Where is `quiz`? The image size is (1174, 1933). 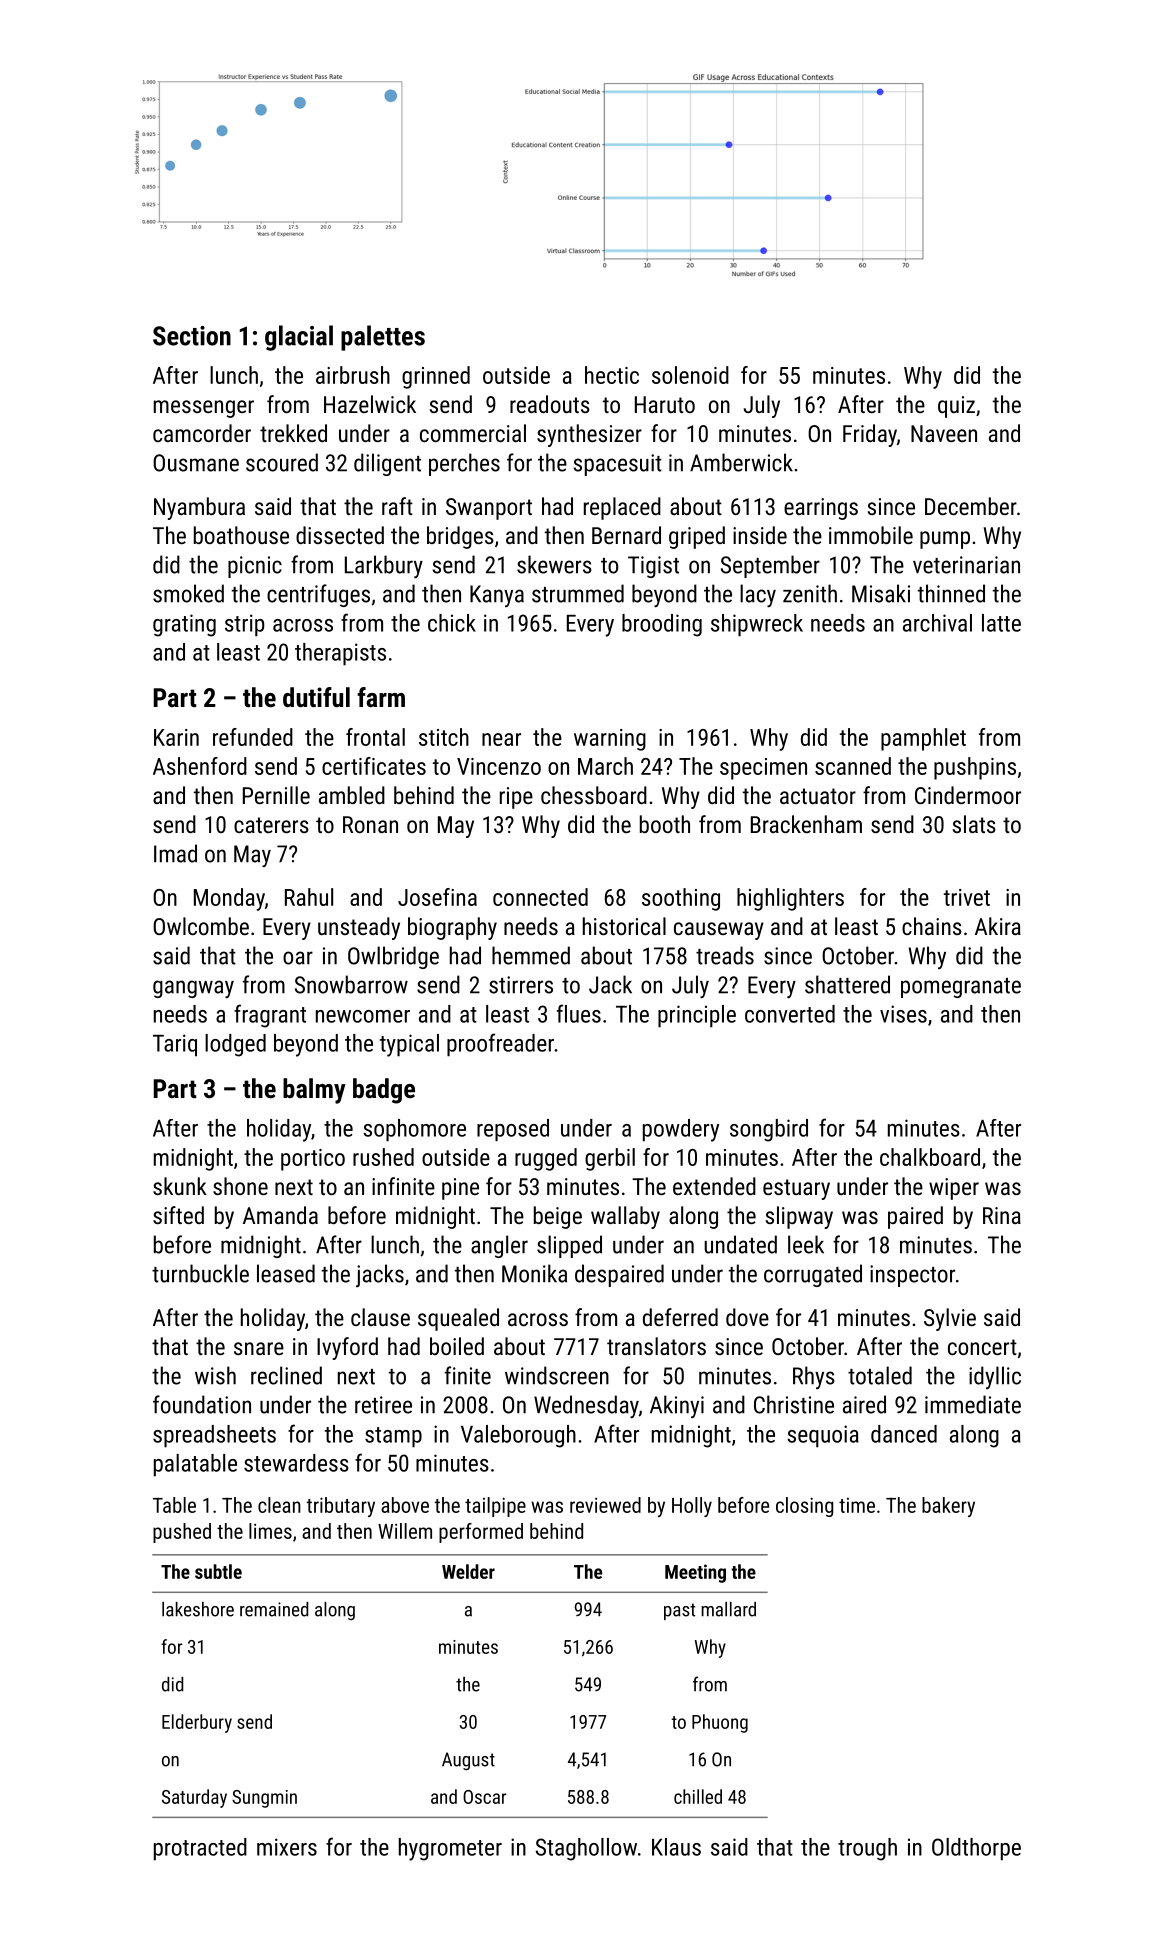
quiz is located at coordinates (956, 407).
